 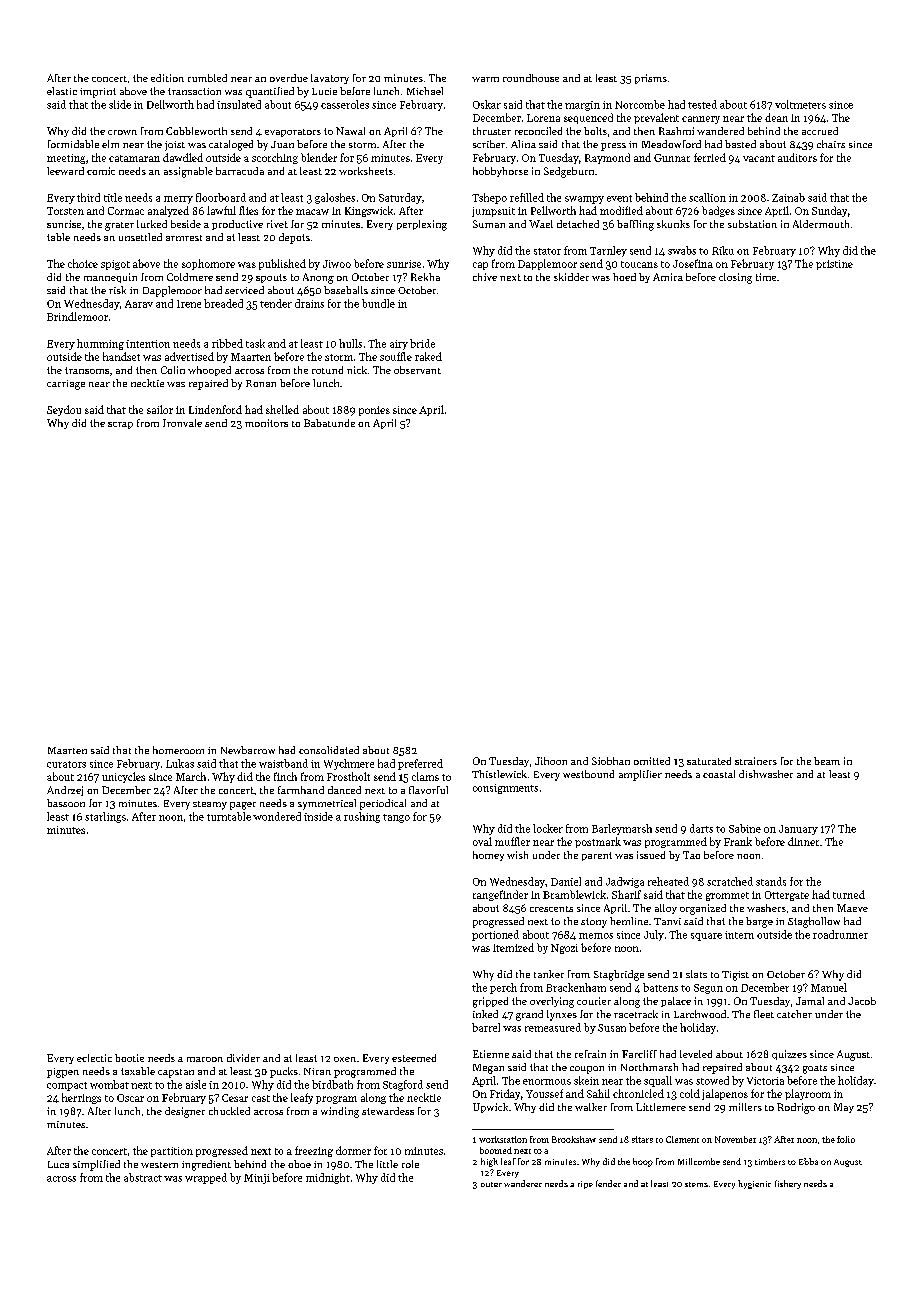 What do you see at coordinates (350, 131) in the screenshot?
I see `Nawal` at bounding box center [350, 131].
